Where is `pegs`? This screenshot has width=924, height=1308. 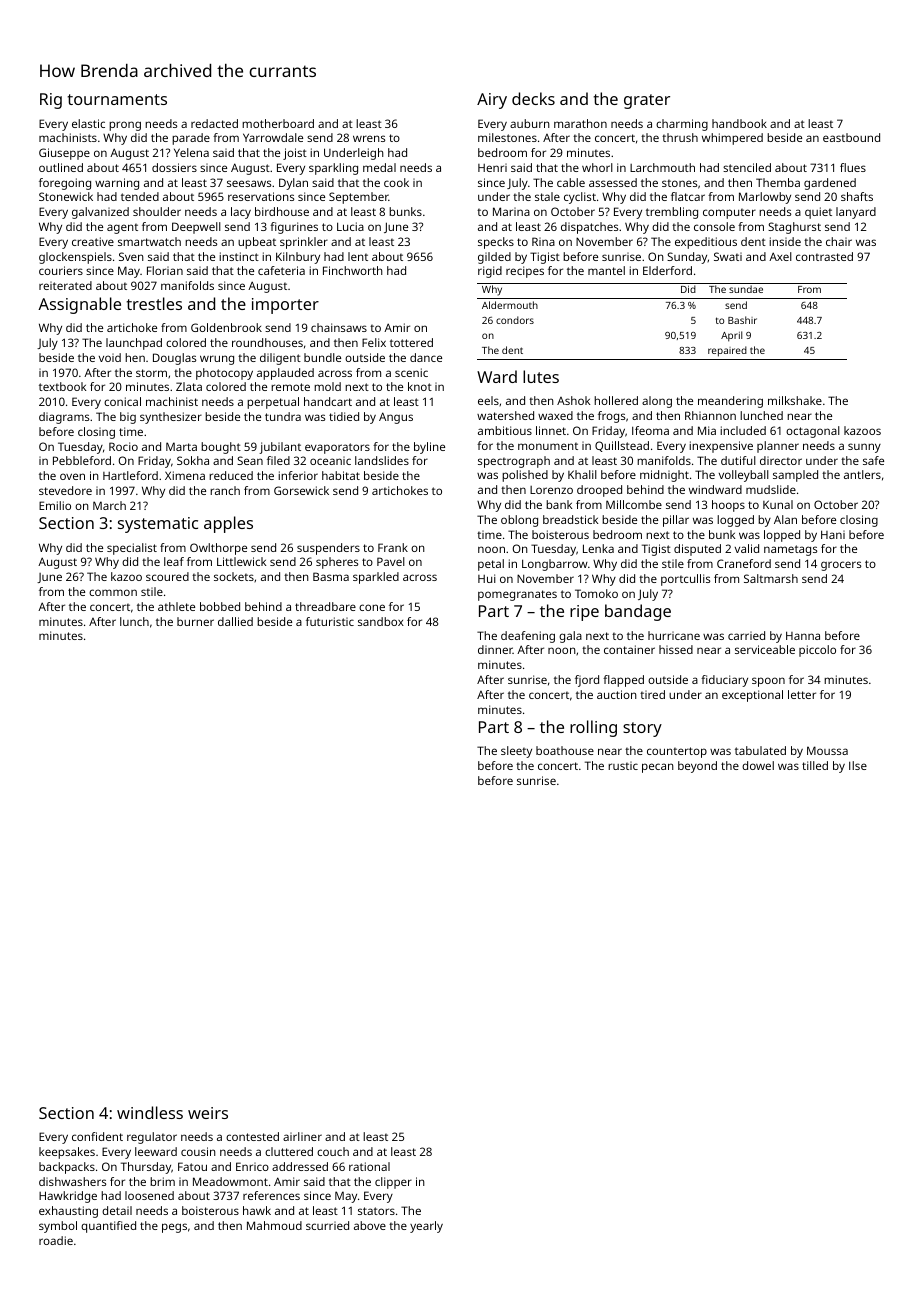
pegs is located at coordinates (174, 1228).
